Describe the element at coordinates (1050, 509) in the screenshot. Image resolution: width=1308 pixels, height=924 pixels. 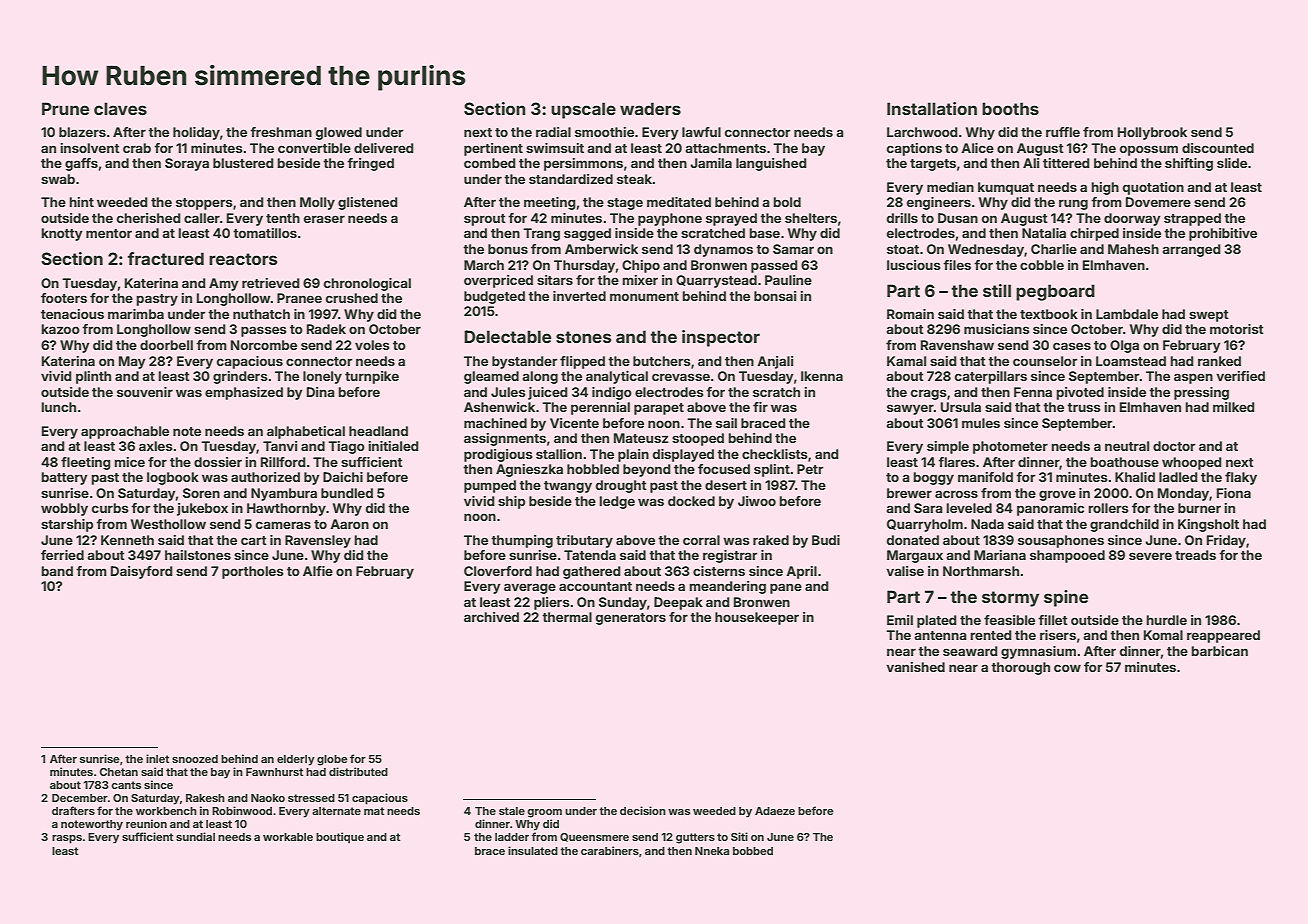
I see `panoramic` at that location.
